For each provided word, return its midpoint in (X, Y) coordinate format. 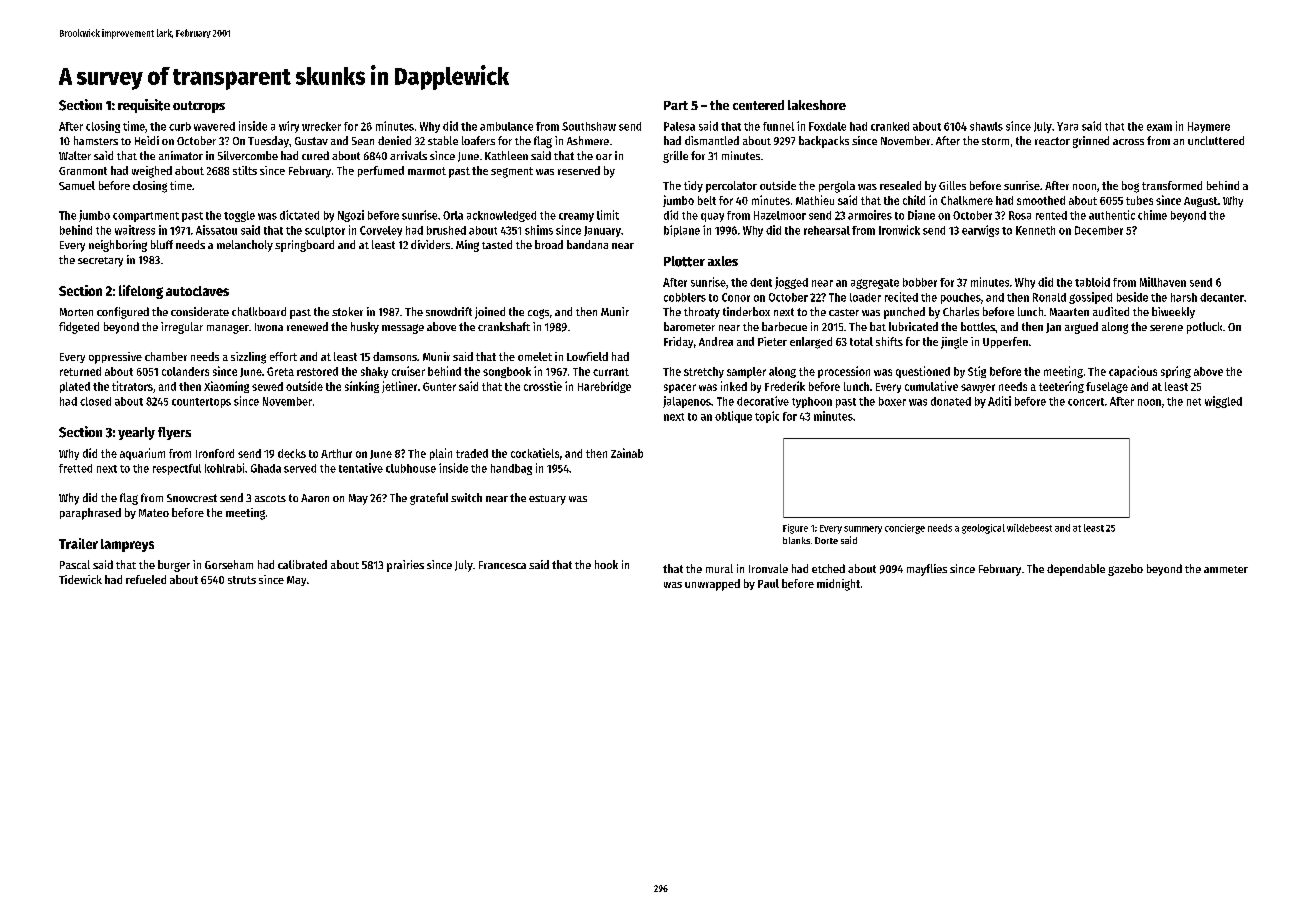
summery (863, 530)
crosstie (543, 386)
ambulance (506, 126)
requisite (144, 106)
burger (174, 566)
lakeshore (817, 105)
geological (983, 529)
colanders (185, 371)
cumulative (931, 386)
